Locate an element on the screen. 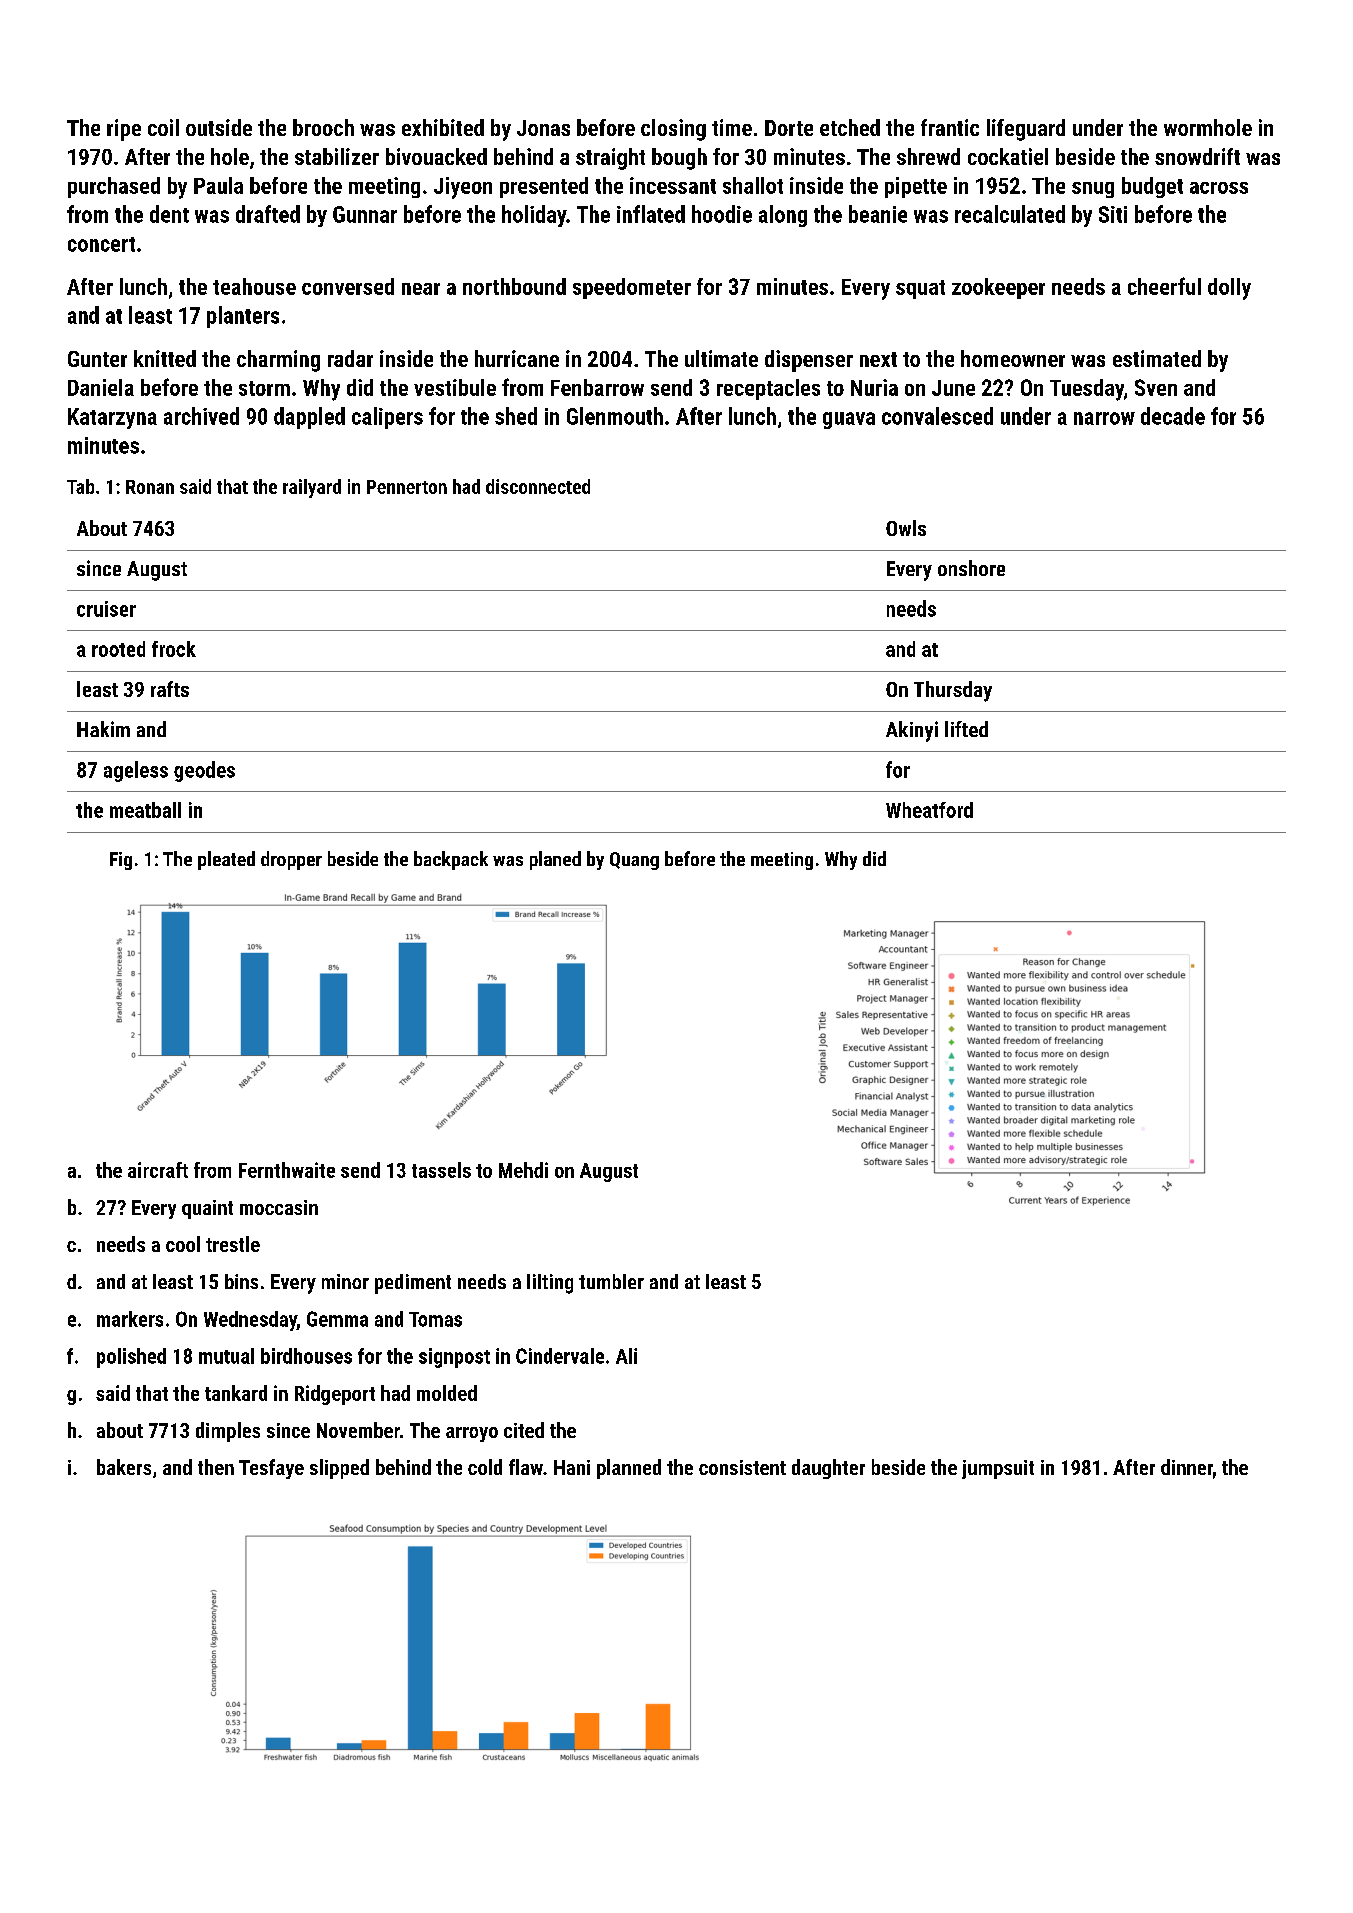  conversed is located at coordinates (348, 286).
